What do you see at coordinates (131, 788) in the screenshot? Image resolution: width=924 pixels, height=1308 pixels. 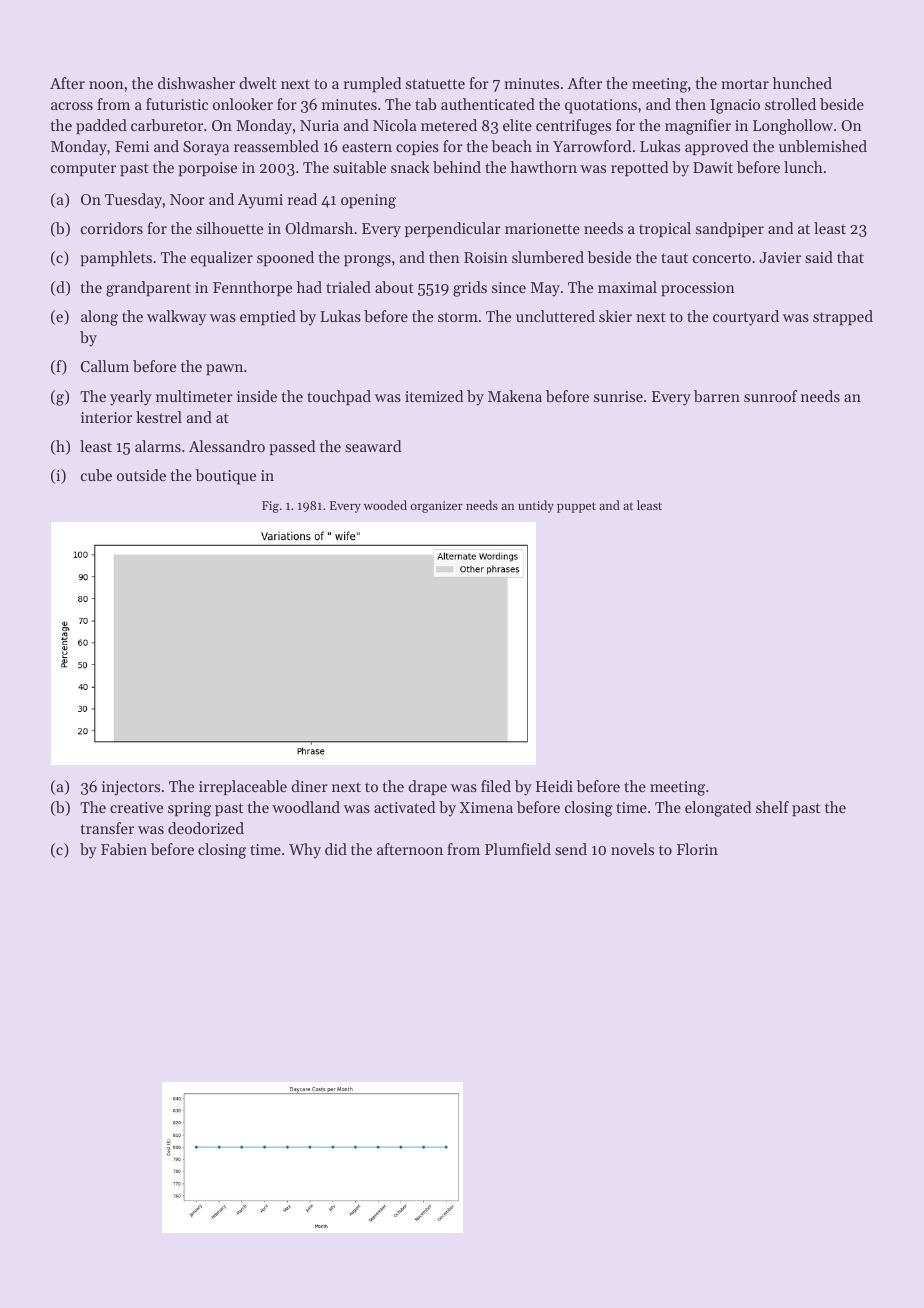 I see `injectors` at bounding box center [131, 788].
